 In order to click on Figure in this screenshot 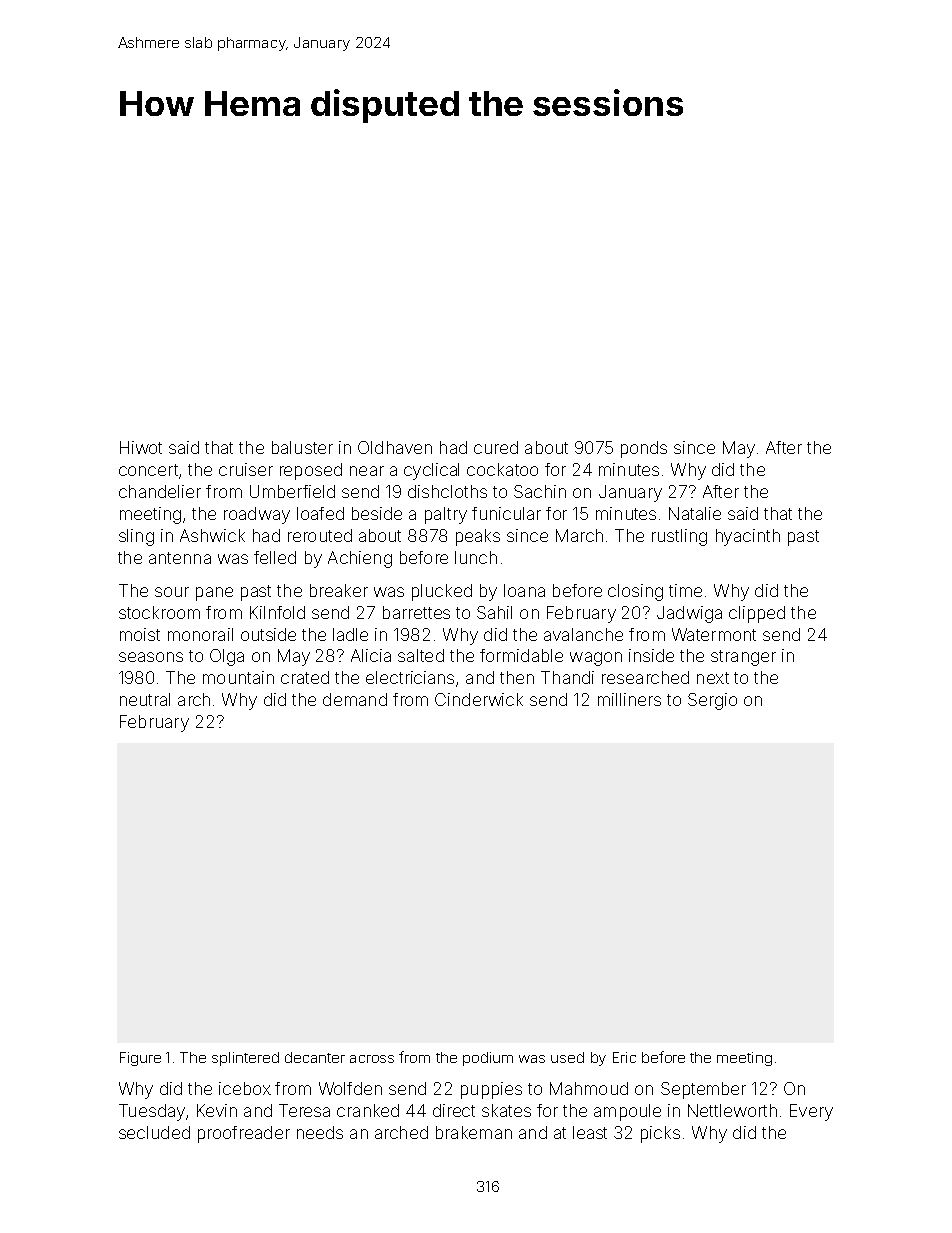, I will do `click(140, 1059)`.
